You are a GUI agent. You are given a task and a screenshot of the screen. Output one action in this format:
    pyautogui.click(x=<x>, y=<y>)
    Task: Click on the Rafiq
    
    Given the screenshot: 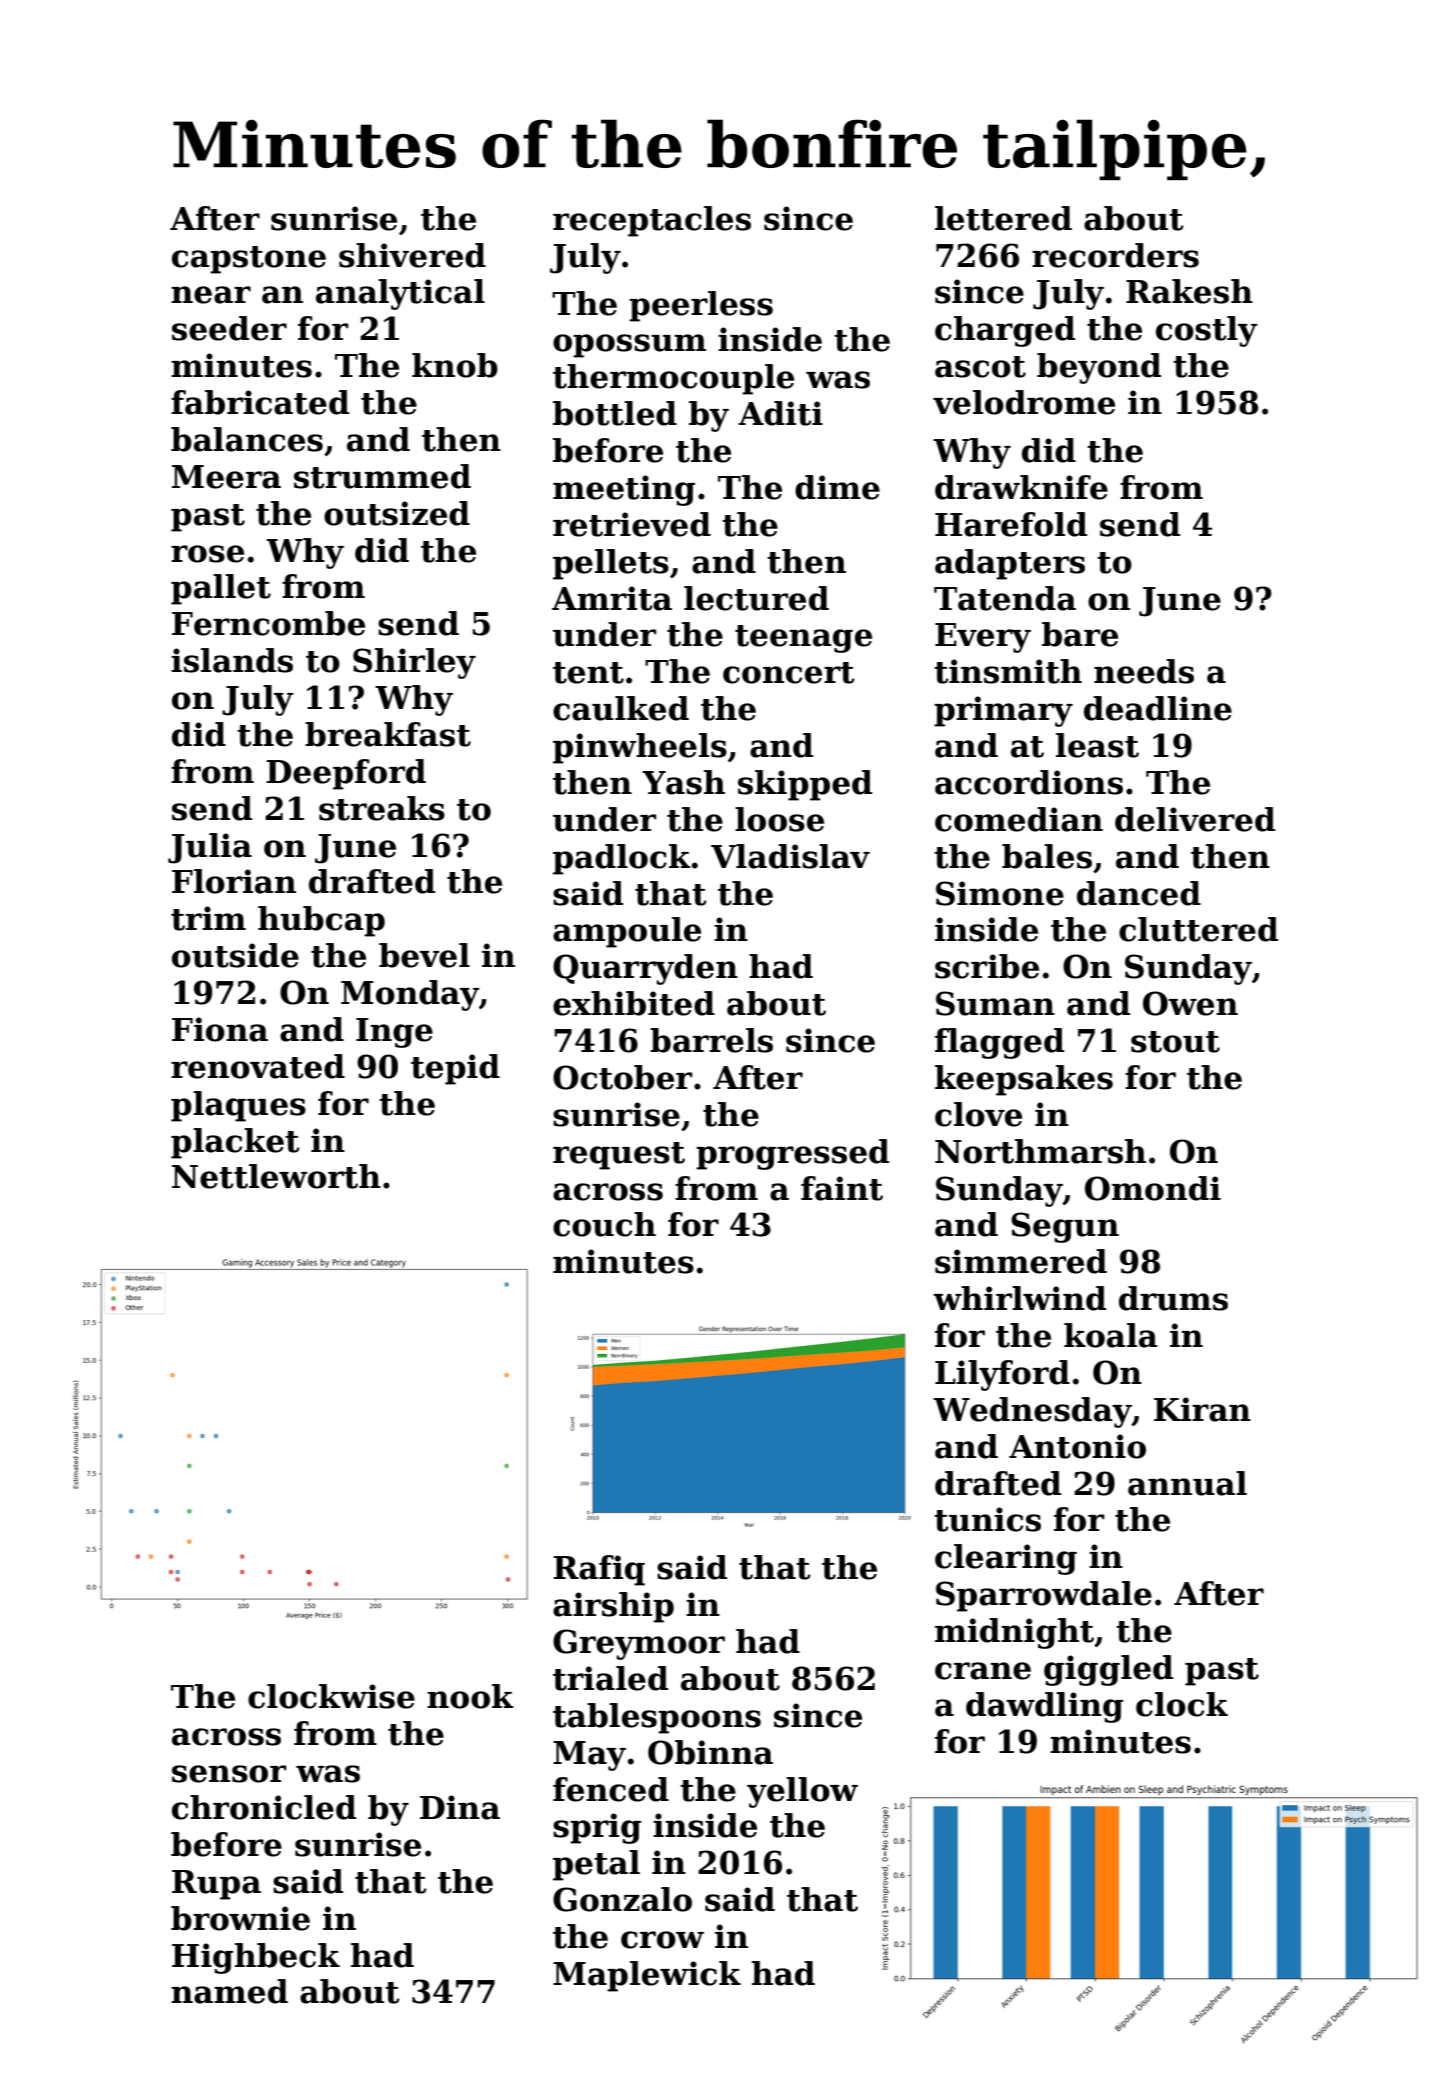 What is the action you would take?
    pyautogui.click(x=599, y=1570)
